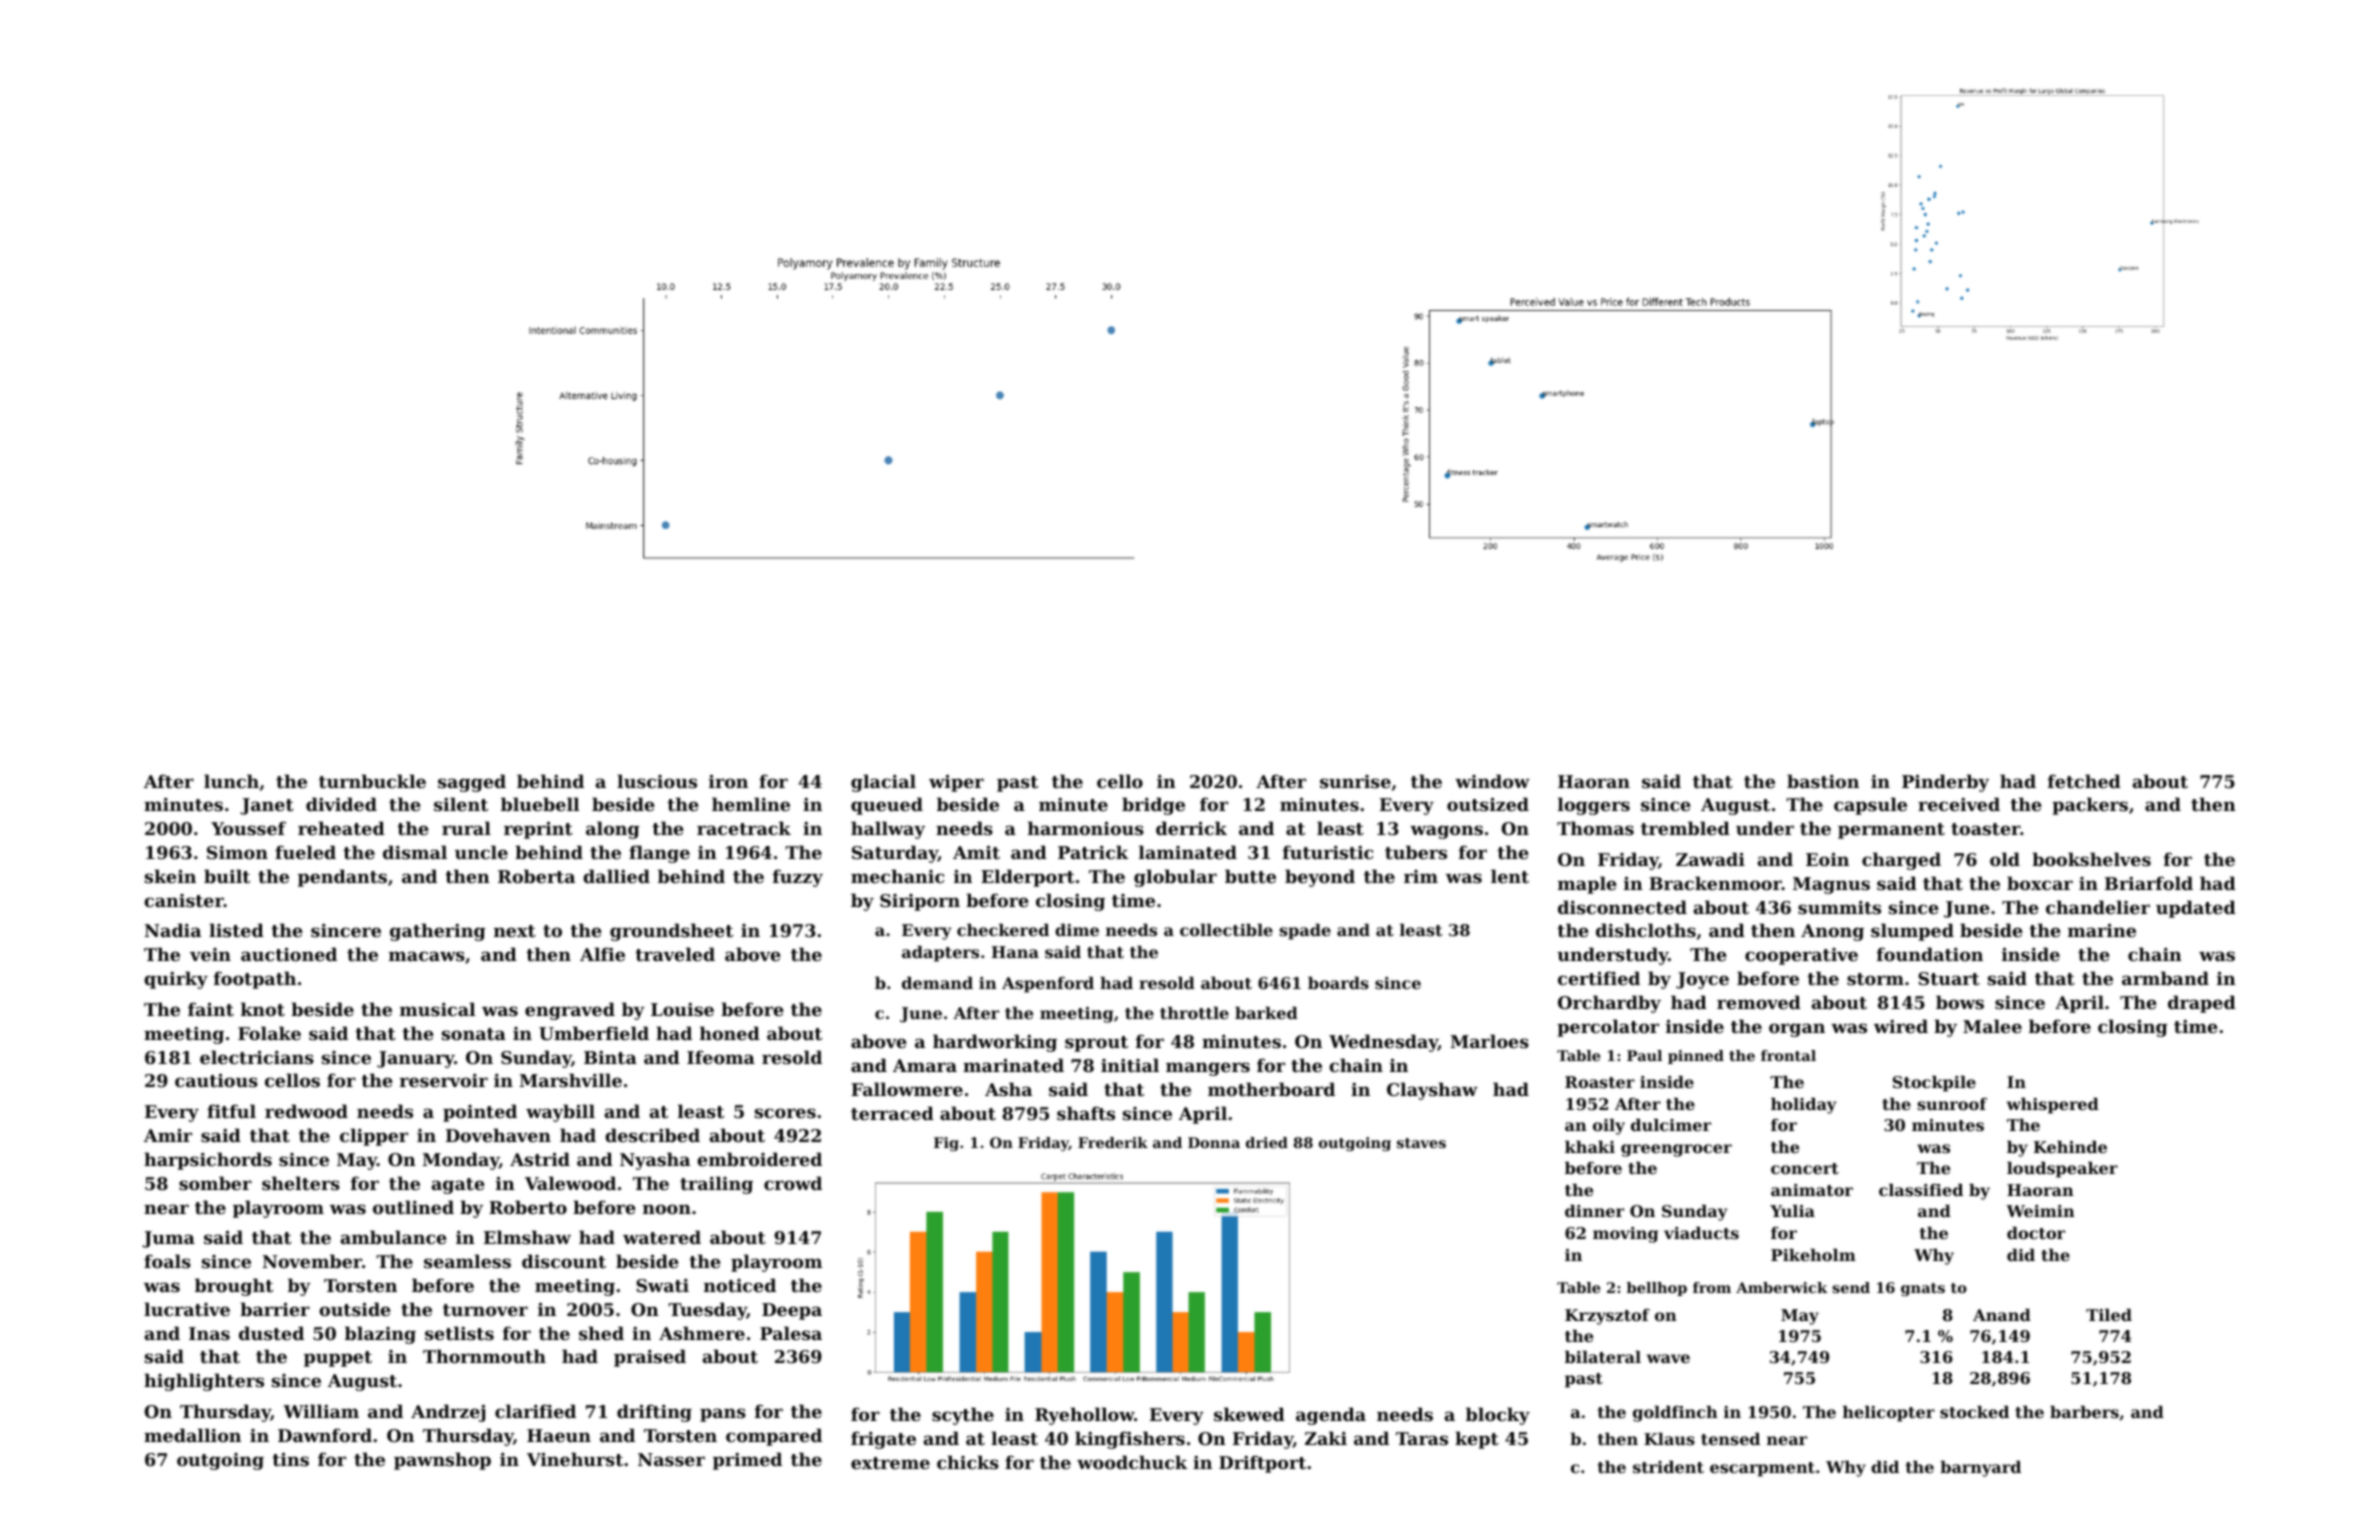 The height and width of the screenshot is (1540, 2380). Describe the element at coordinates (2040, 1211) in the screenshot. I see `Weimin` at that location.
